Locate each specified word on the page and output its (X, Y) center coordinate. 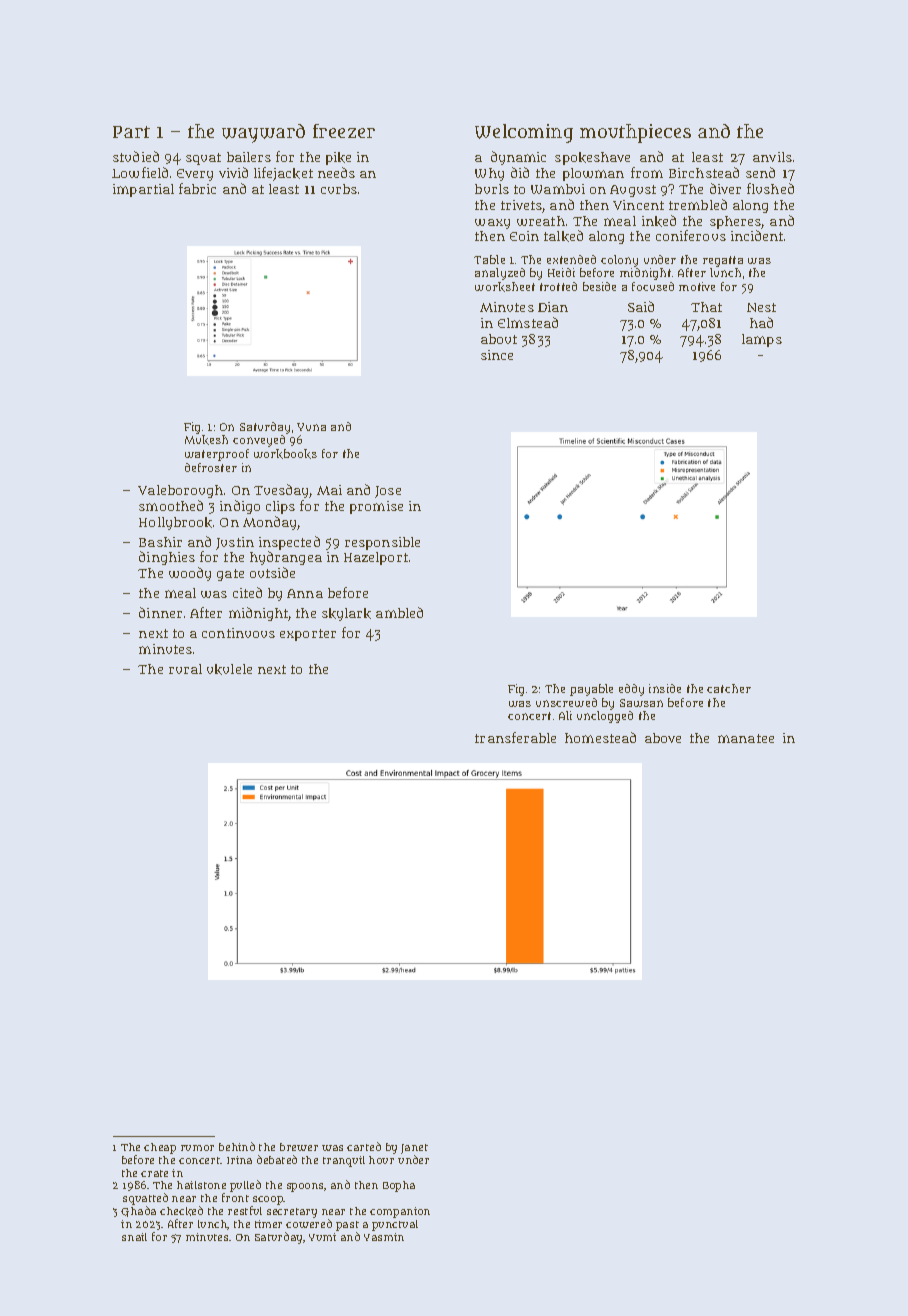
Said (641, 306)
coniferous (691, 235)
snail (134, 1237)
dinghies (167, 558)
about (499, 339)
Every (195, 175)
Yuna (311, 427)
